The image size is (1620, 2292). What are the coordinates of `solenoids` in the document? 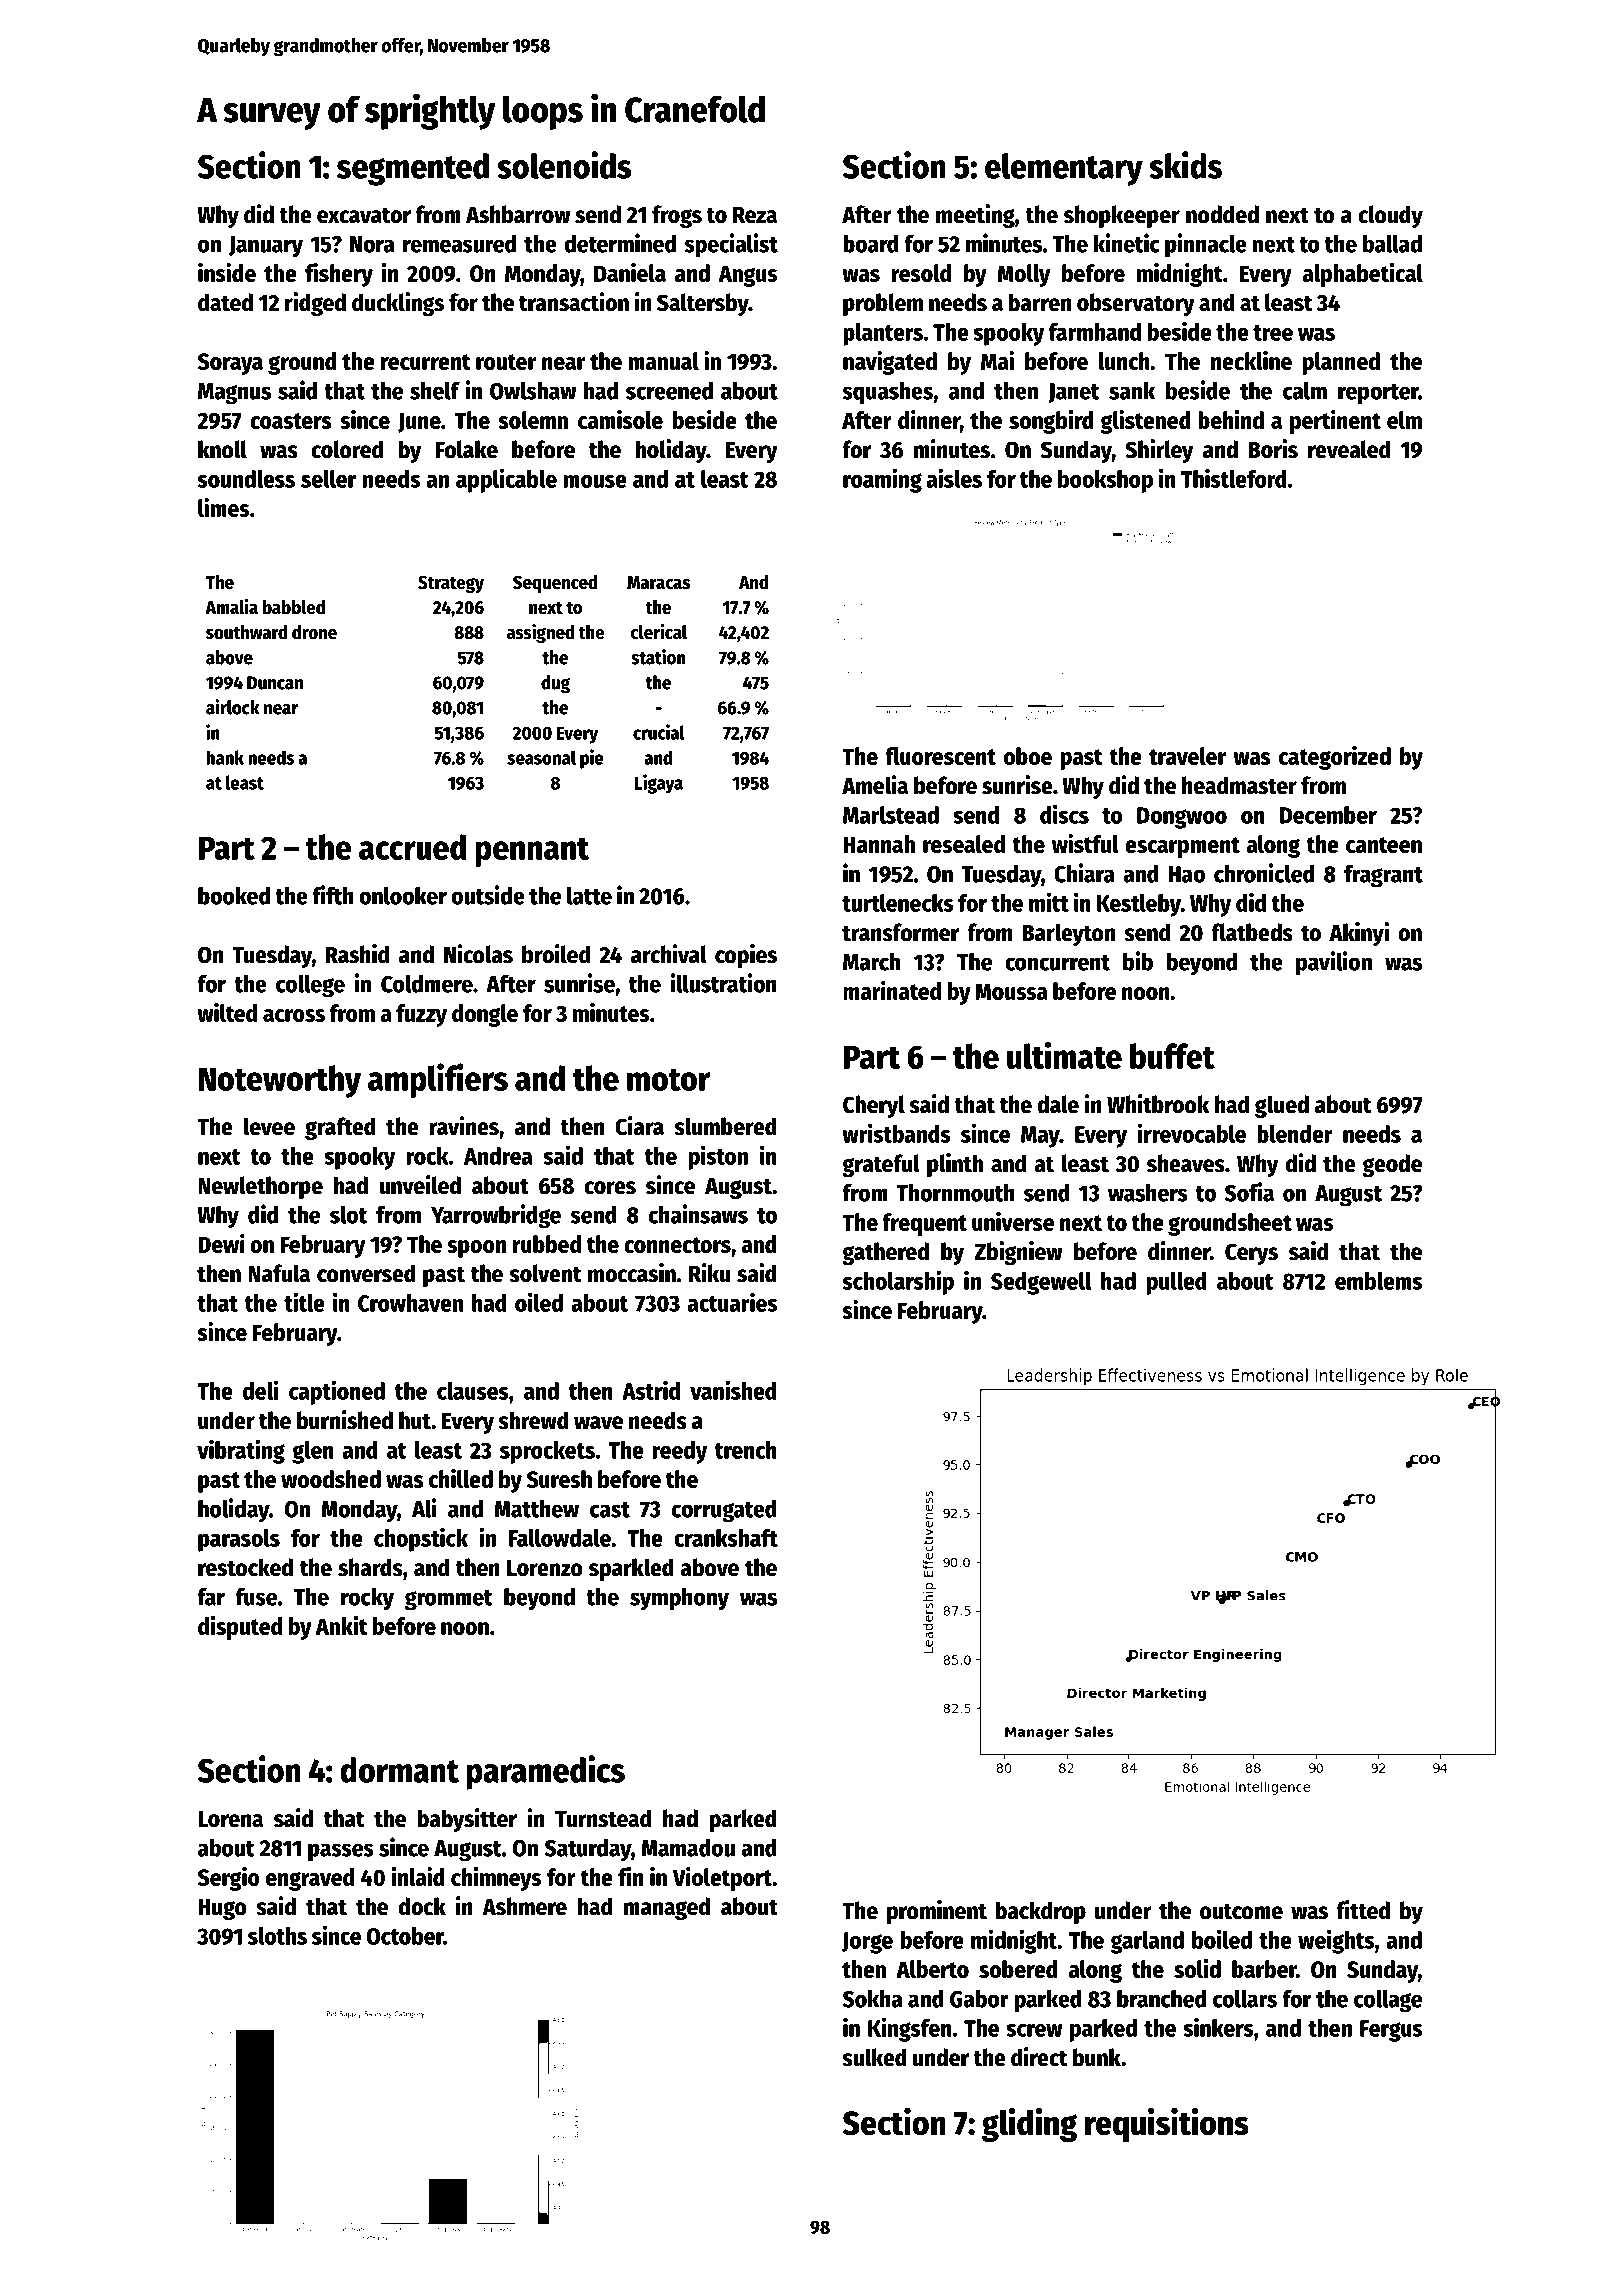 It's located at (564, 165).
